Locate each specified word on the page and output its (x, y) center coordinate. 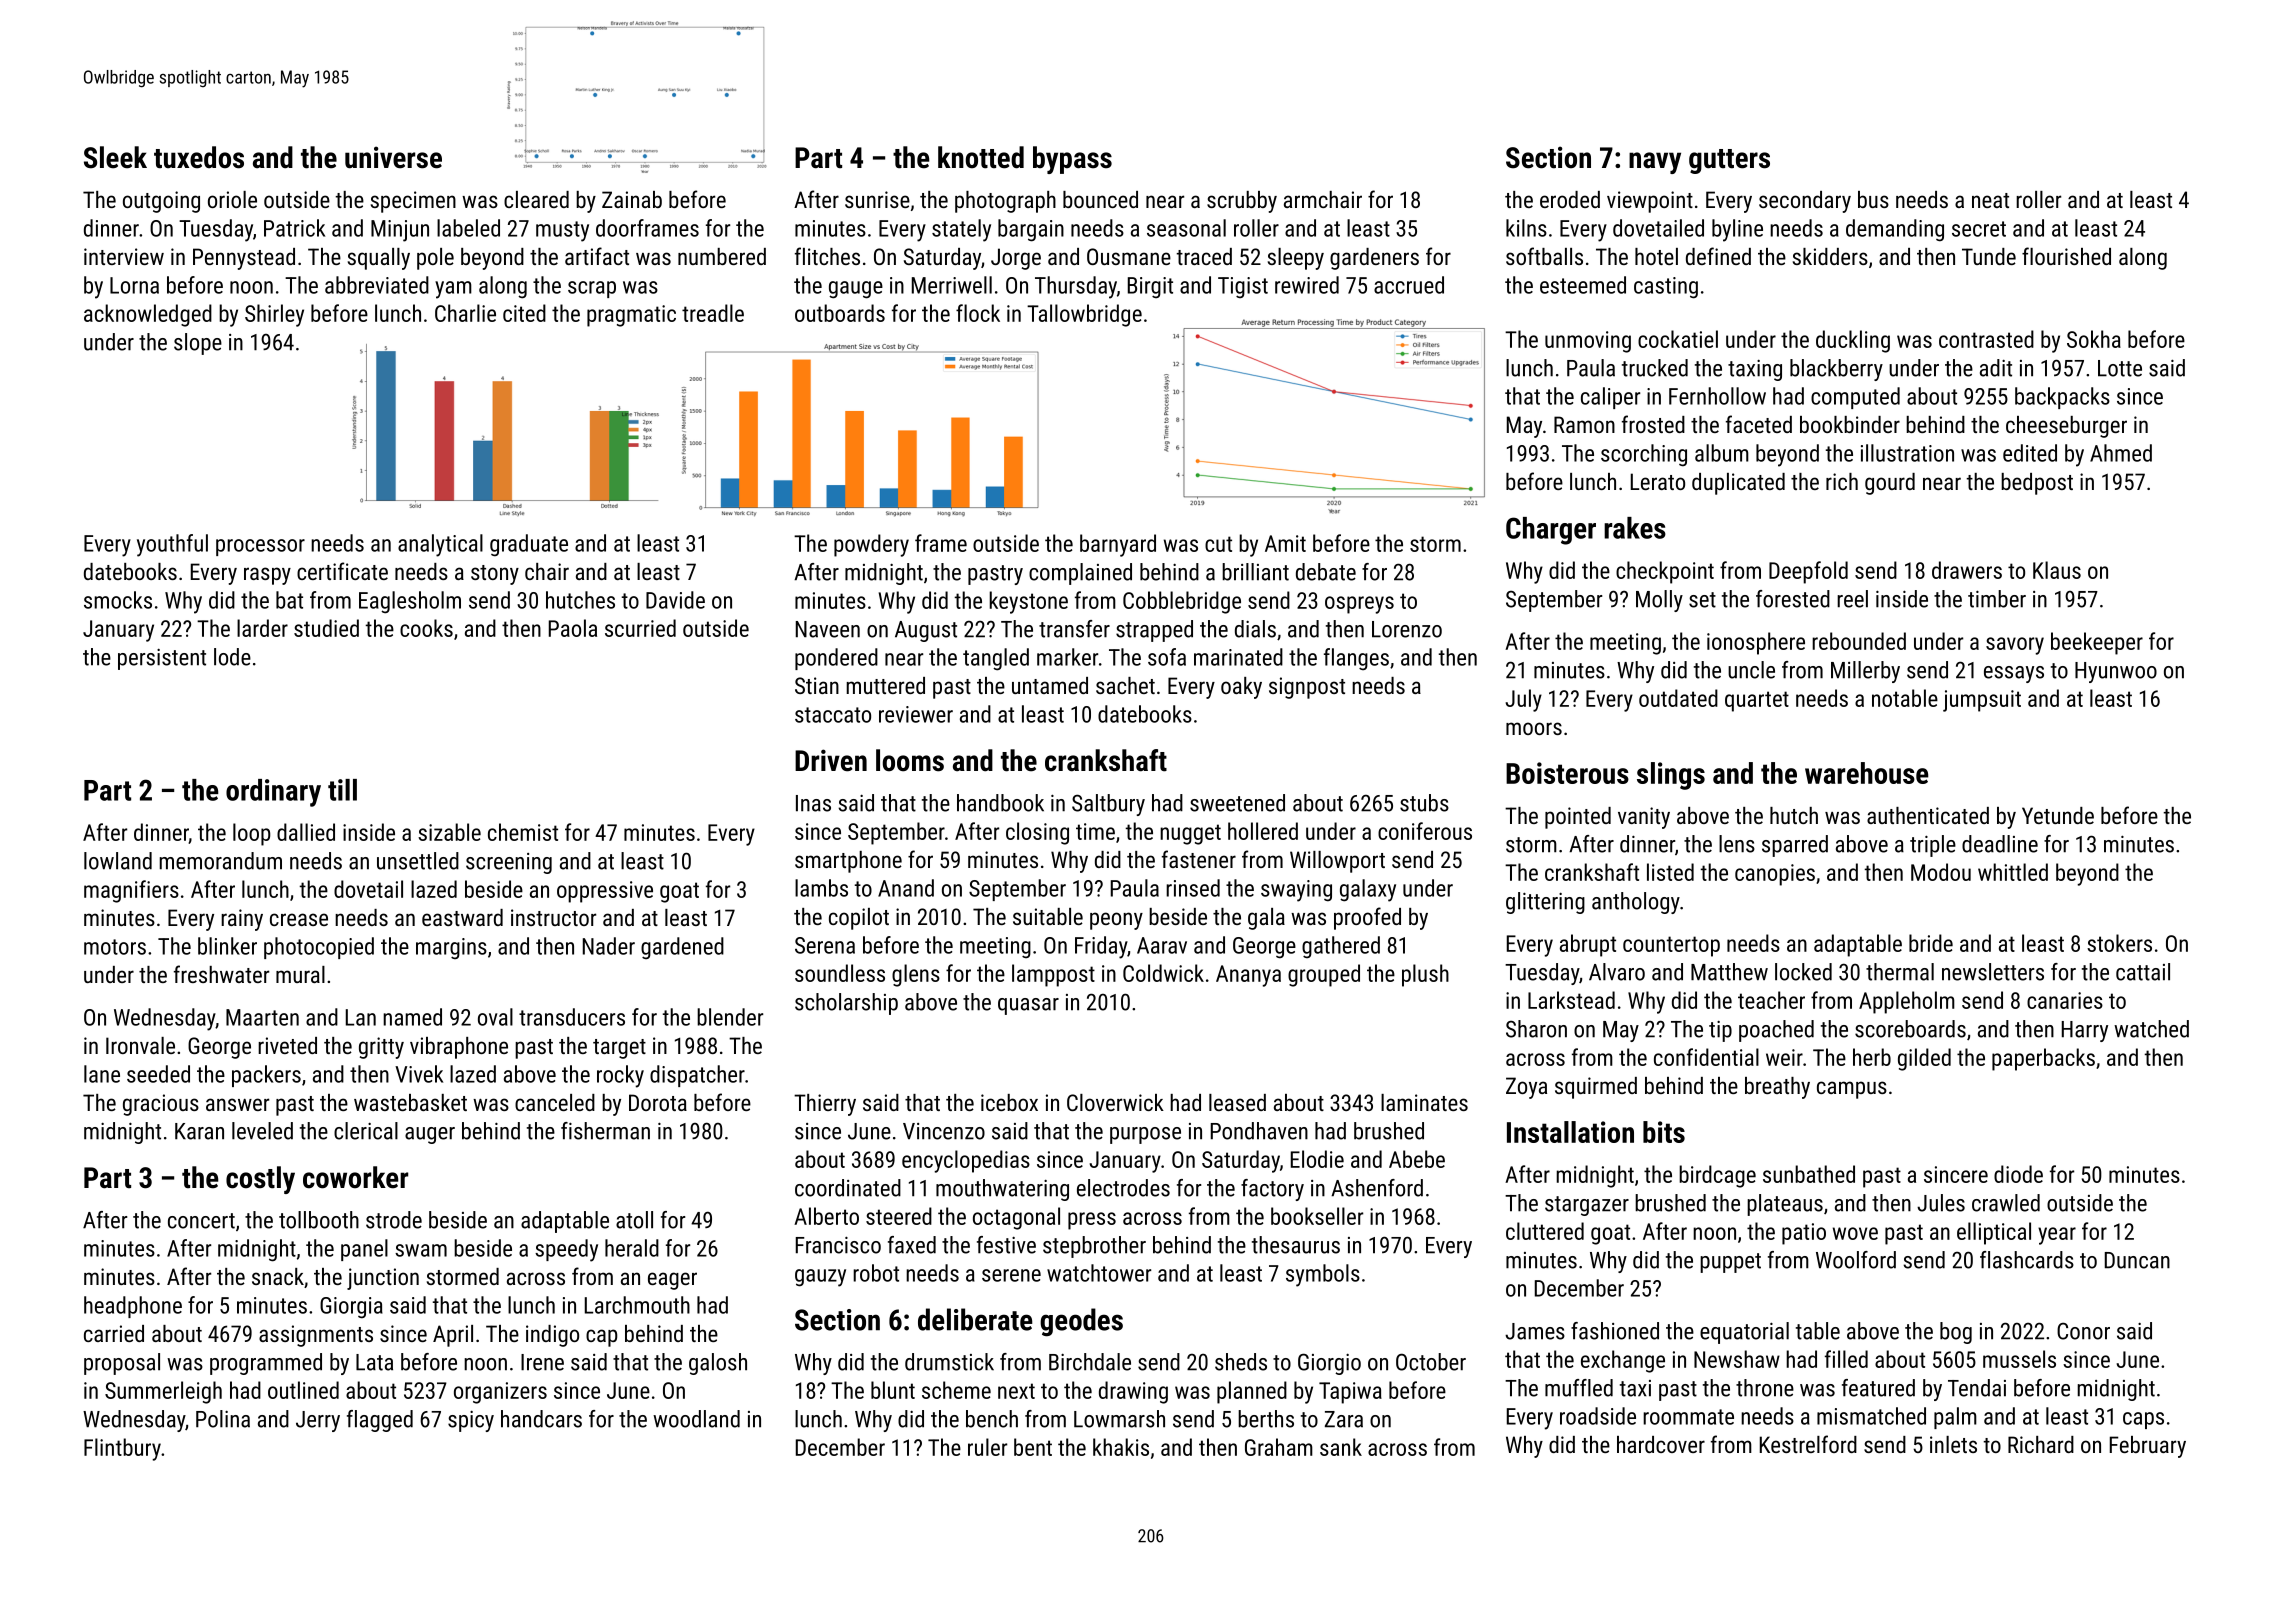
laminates (1424, 1102)
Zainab (632, 199)
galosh (718, 1364)
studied (326, 628)
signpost (1307, 688)
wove (1855, 1233)
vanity (1644, 818)
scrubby (1242, 202)
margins (451, 948)
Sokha (2094, 339)
